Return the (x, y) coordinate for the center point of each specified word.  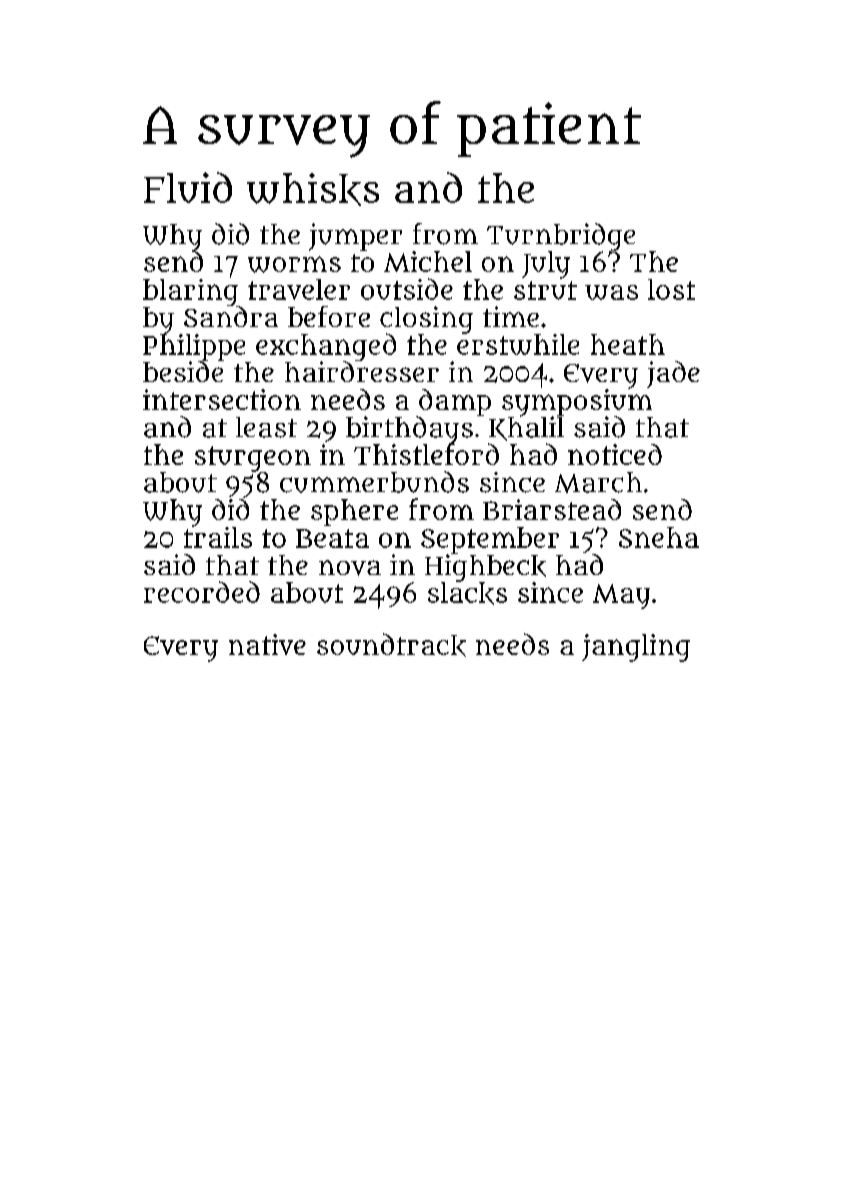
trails (218, 537)
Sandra (231, 316)
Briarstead (552, 509)
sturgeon (253, 459)
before (329, 316)
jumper (355, 237)
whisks (313, 189)
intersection (222, 399)
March (598, 482)
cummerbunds (374, 482)
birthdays (409, 430)
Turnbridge (561, 237)
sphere (354, 512)
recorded (202, 592)
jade (673, 374)
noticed (615, 454)
